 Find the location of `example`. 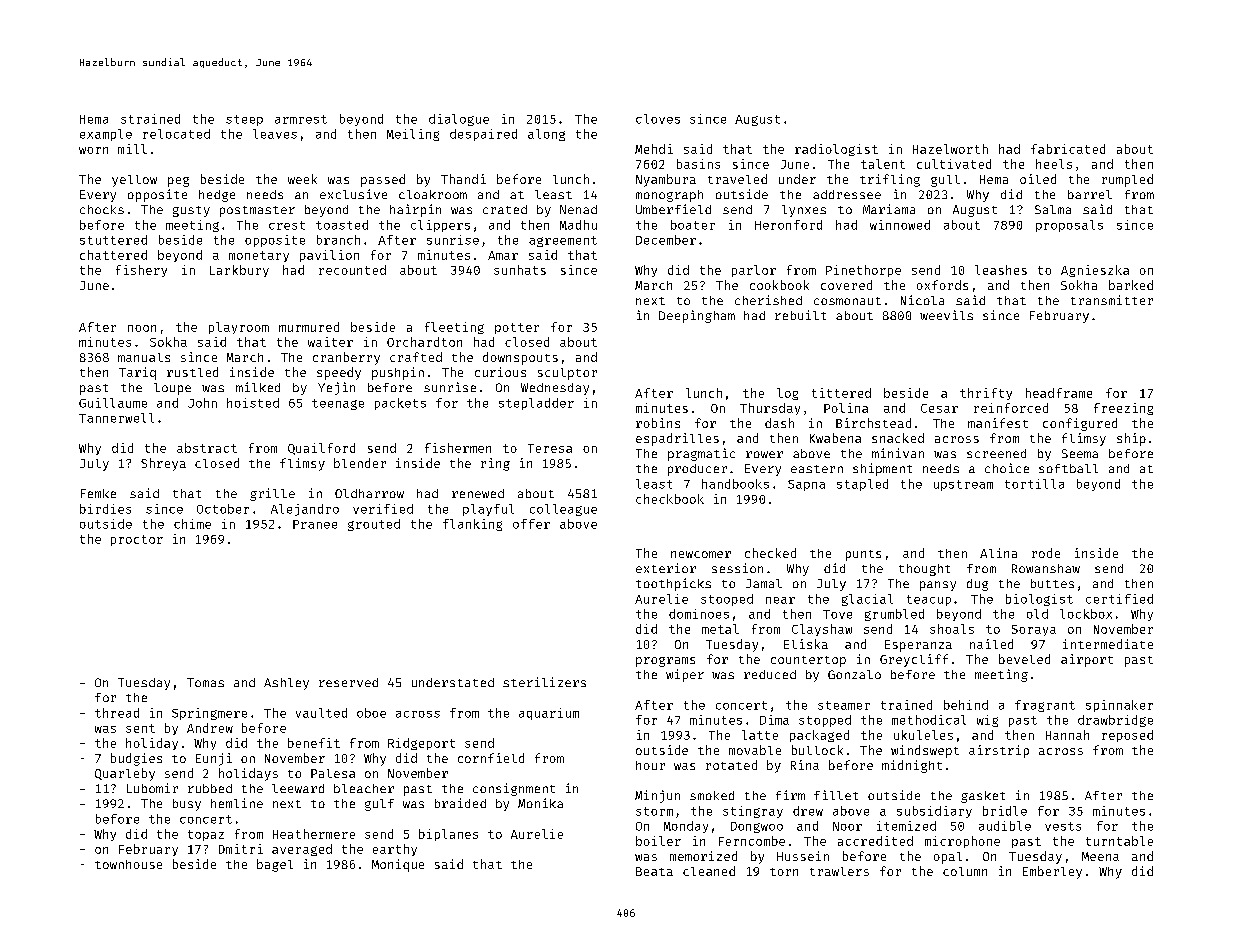

example is located at coordinates (106, 135).
